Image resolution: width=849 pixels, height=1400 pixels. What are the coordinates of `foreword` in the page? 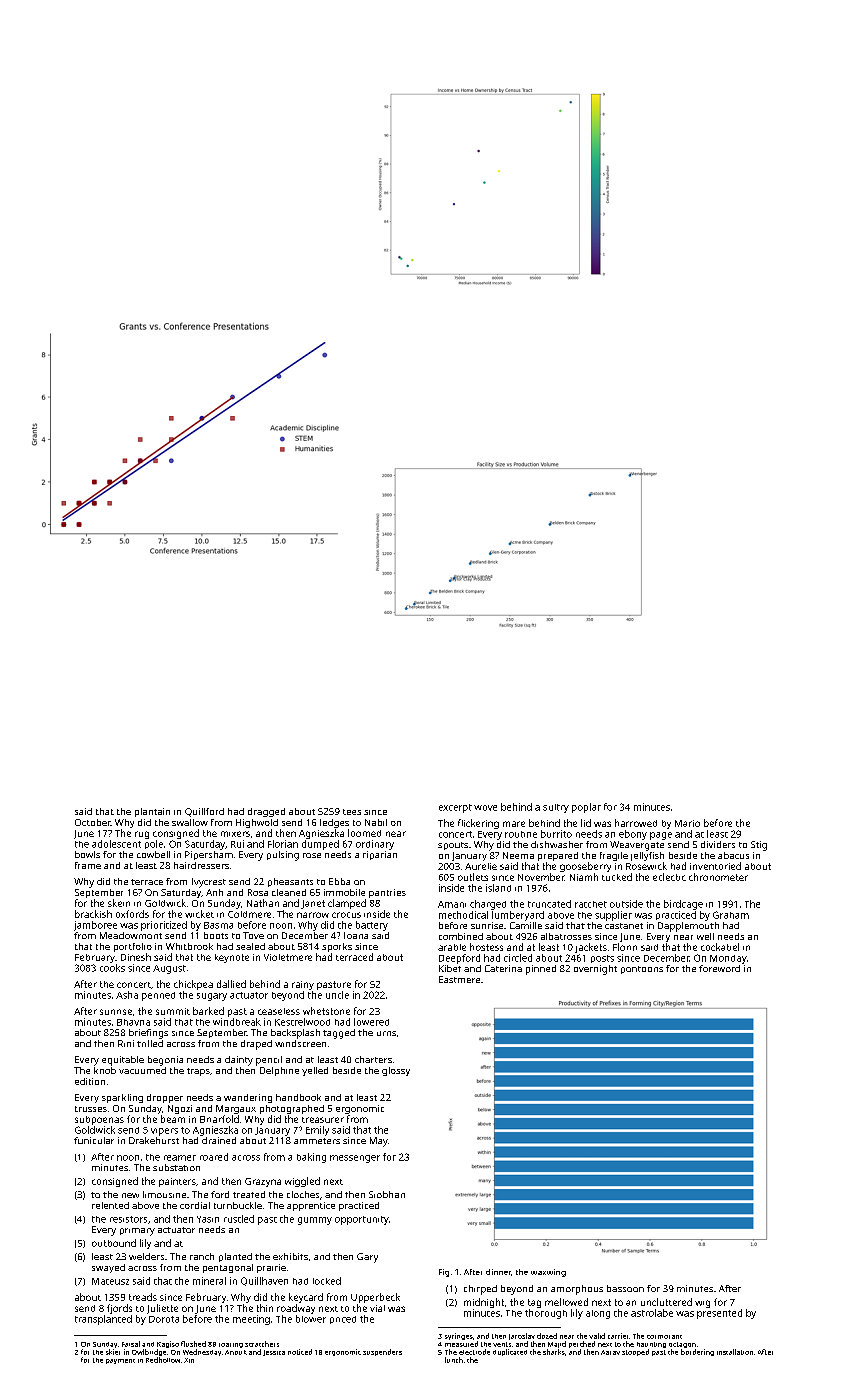 It's located at (719, 968).
